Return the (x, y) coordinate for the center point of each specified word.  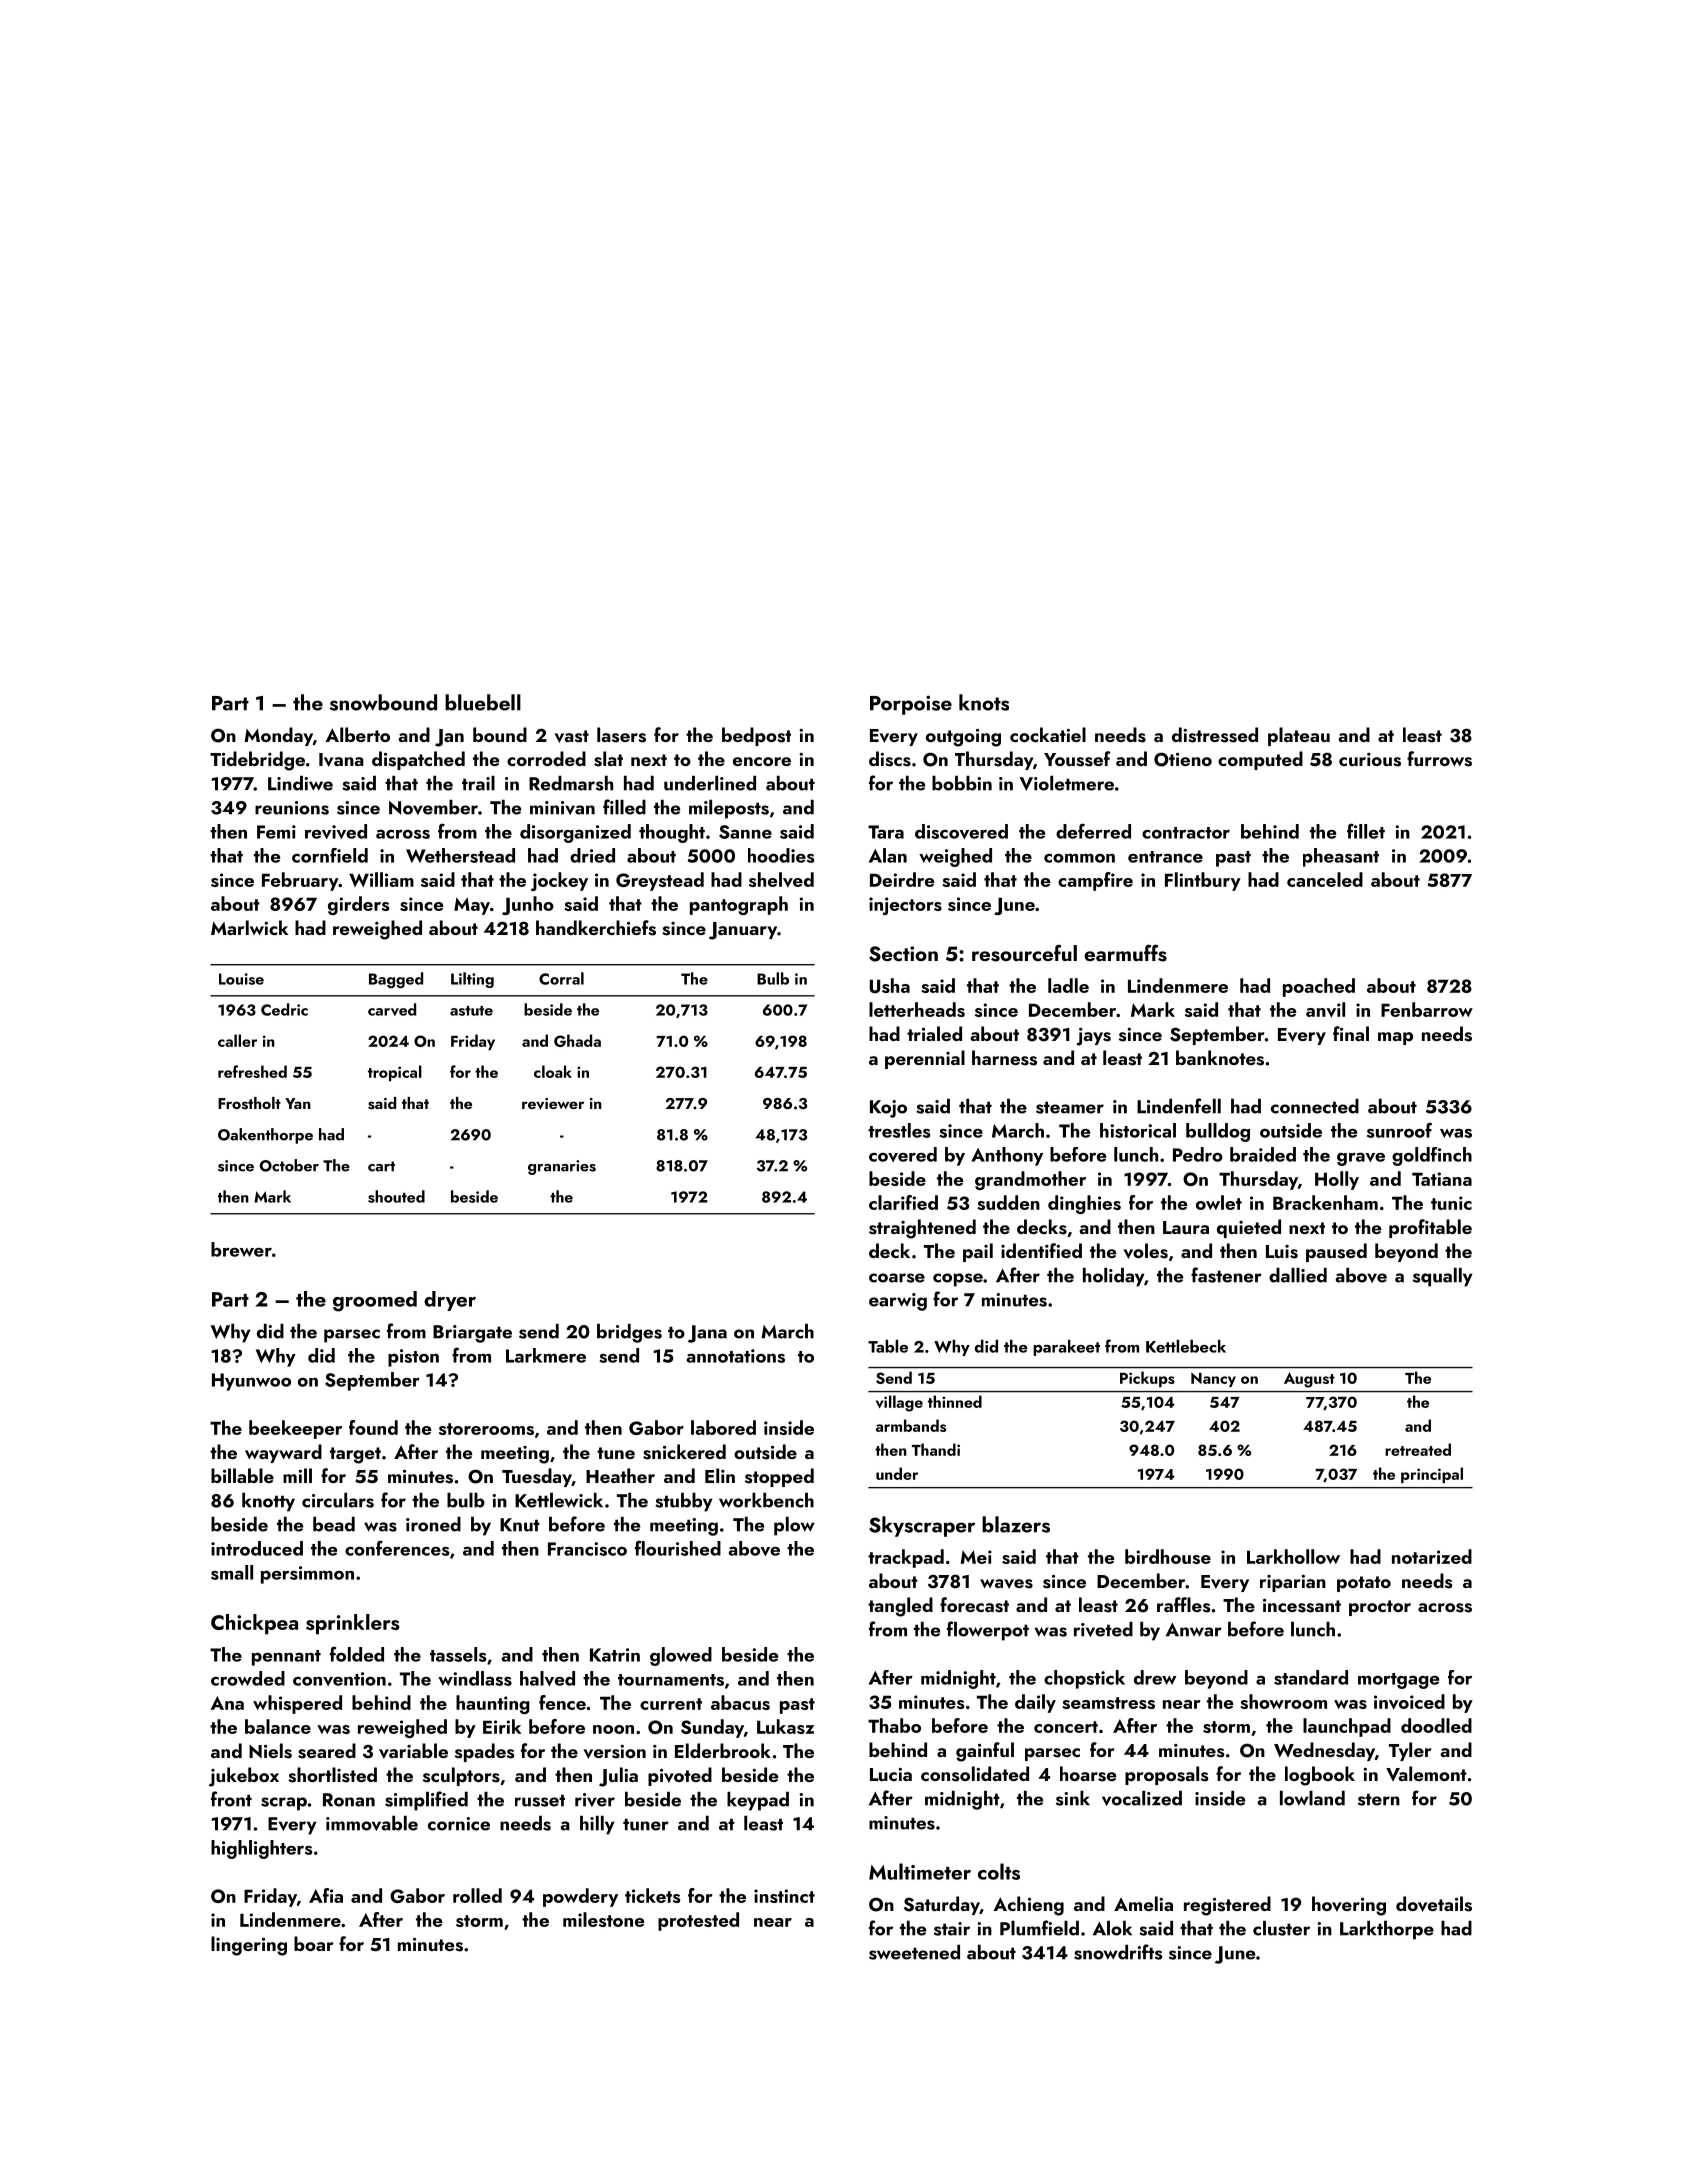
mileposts (729, 809)
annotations (736, 1356)
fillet (1366, 831)
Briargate (472, 1334)
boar (314, 1943)
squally (1442, 1277)
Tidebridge (257, 761)
